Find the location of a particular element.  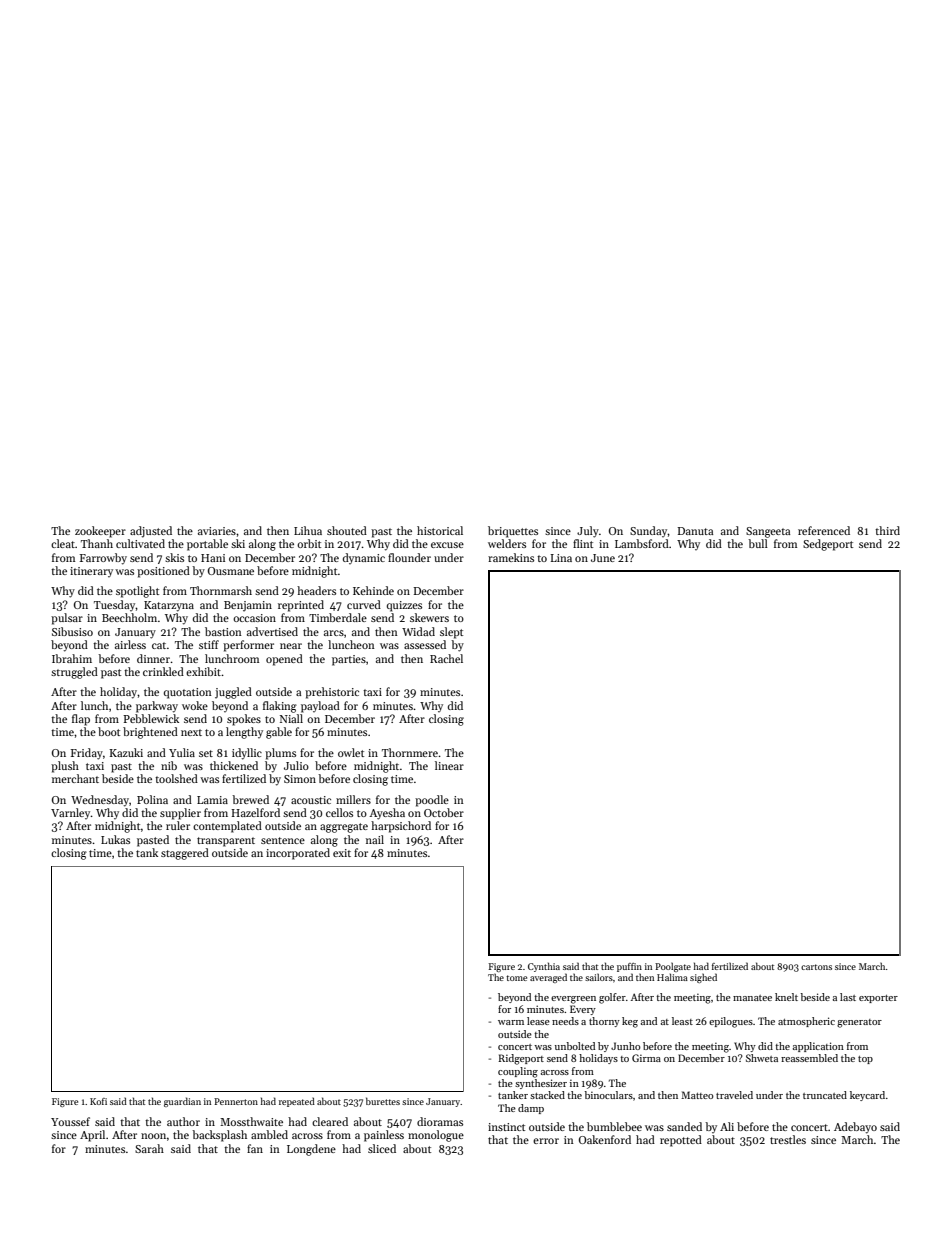

April is located at coordinates (92, 1136).
